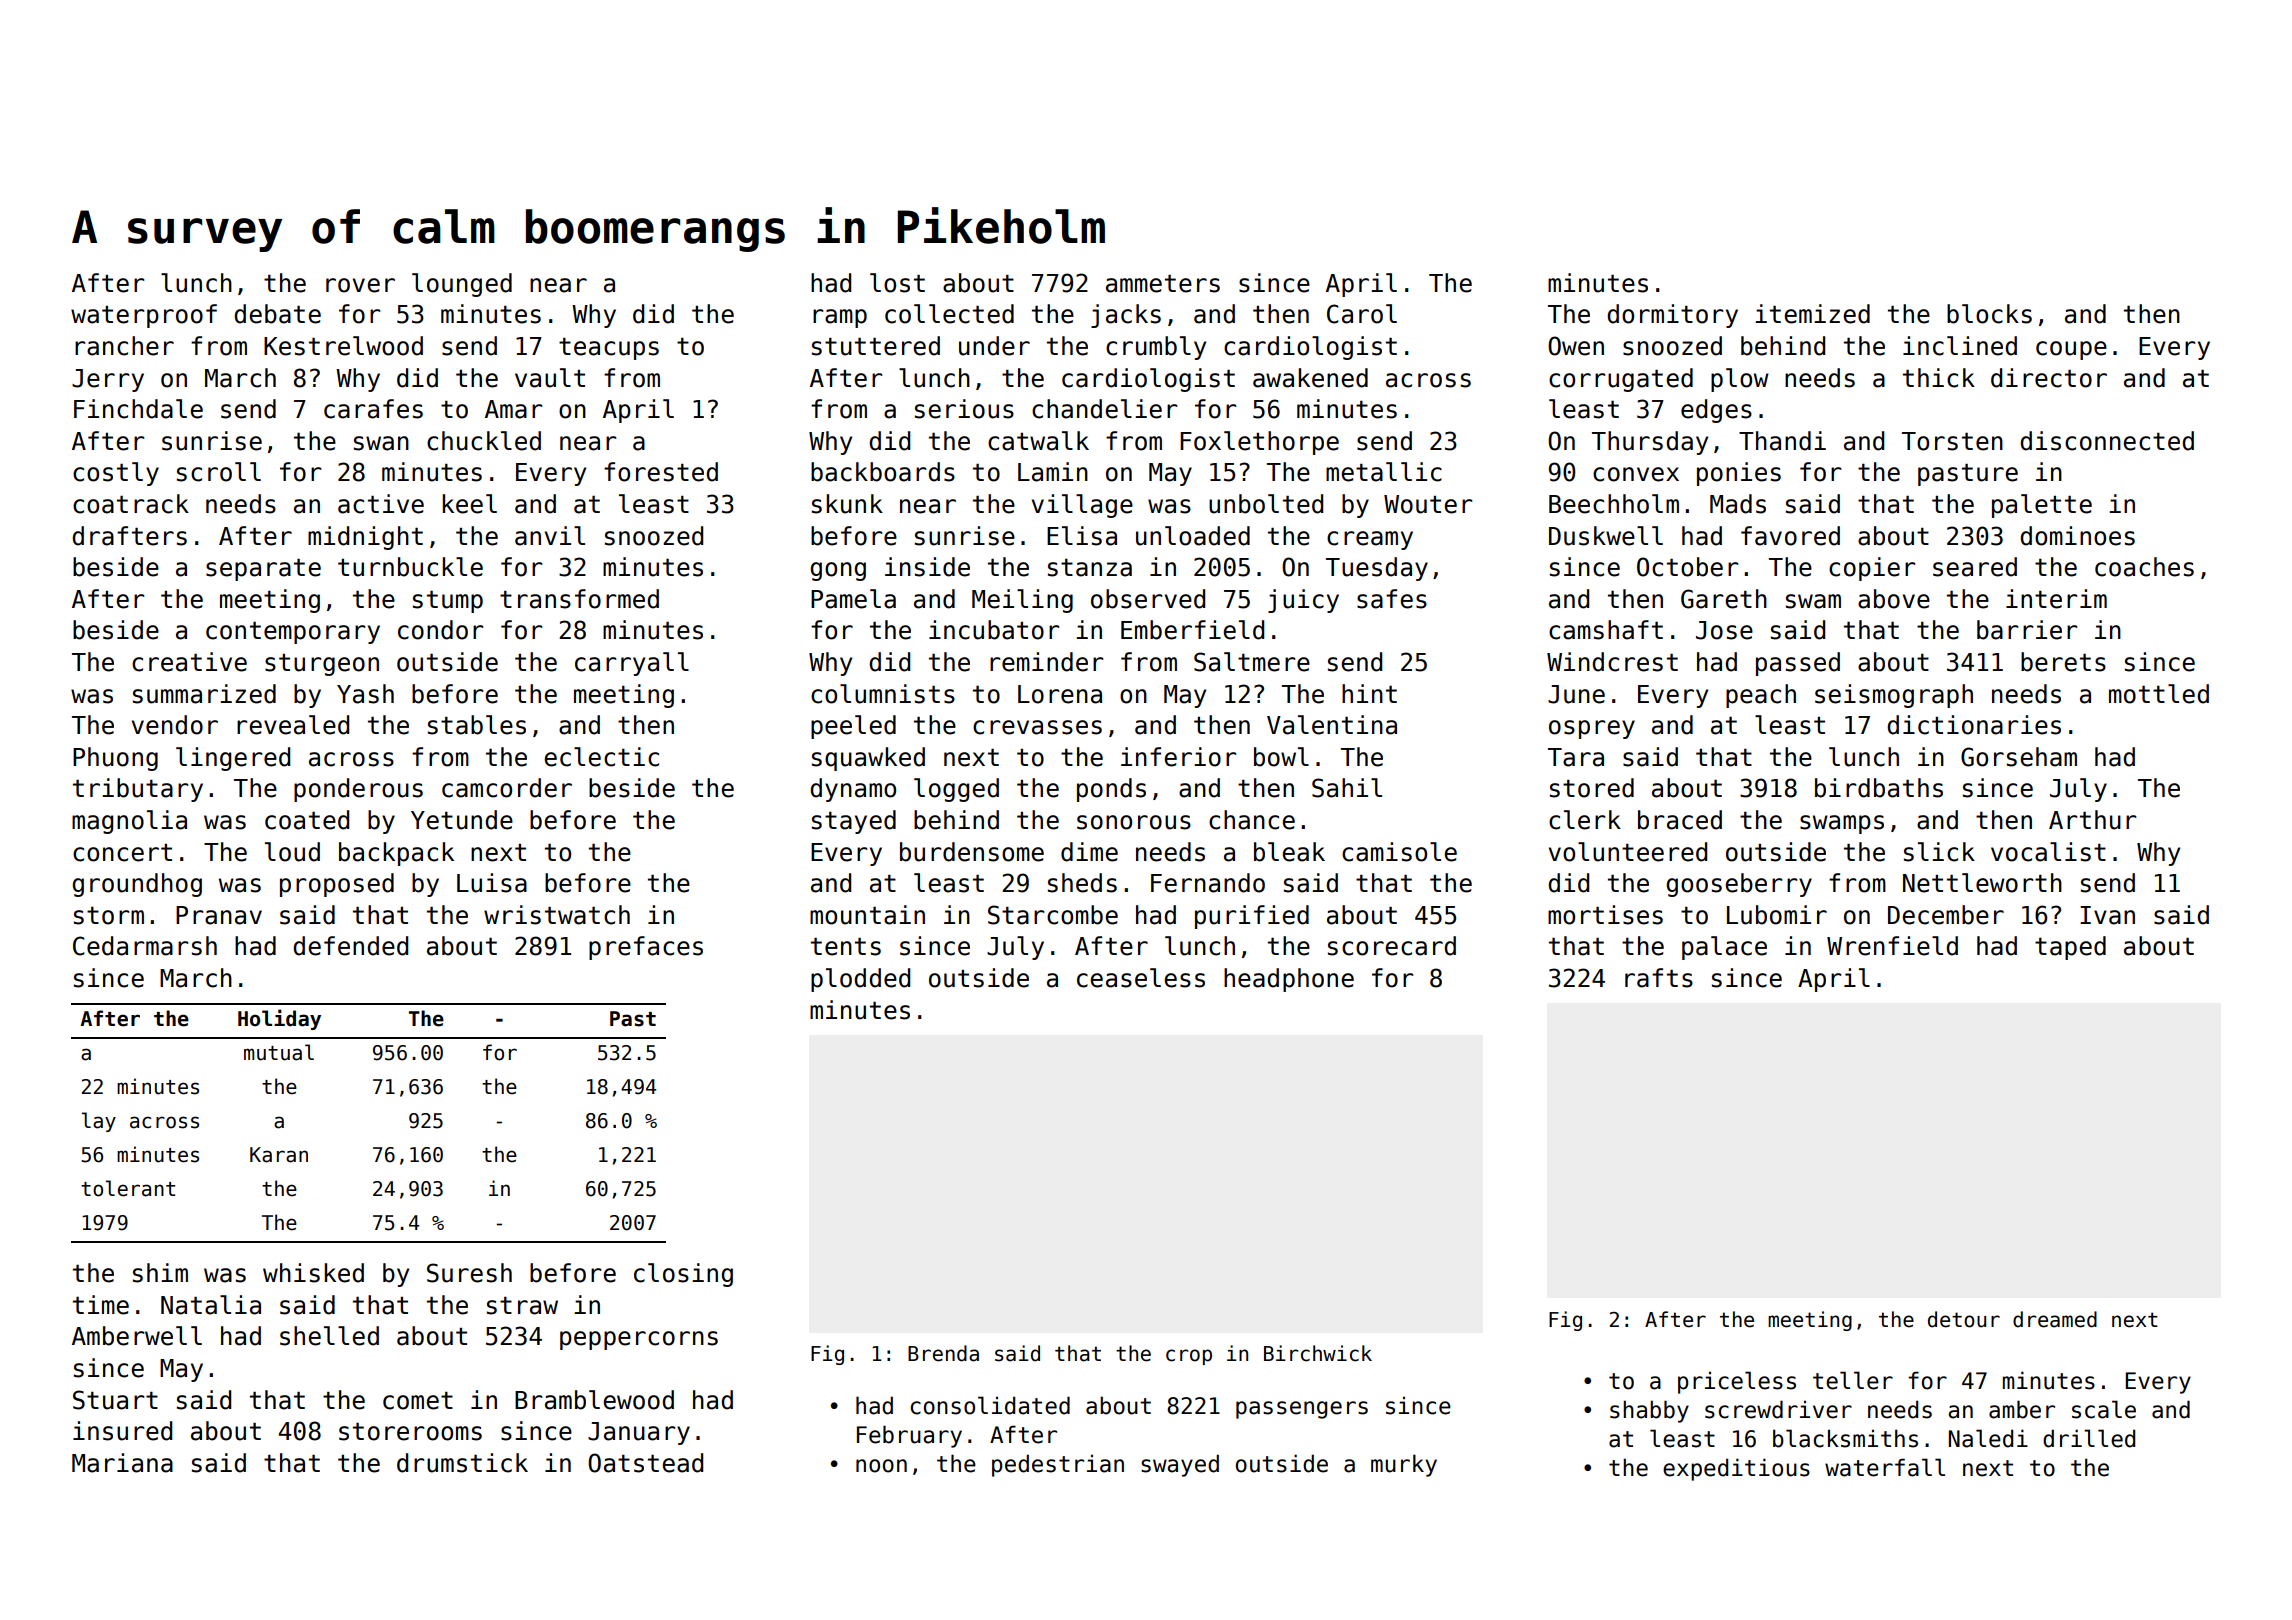  Describe the element at coordinates (1163, 283) in the screenshot. I see `ammeters` at that location.
